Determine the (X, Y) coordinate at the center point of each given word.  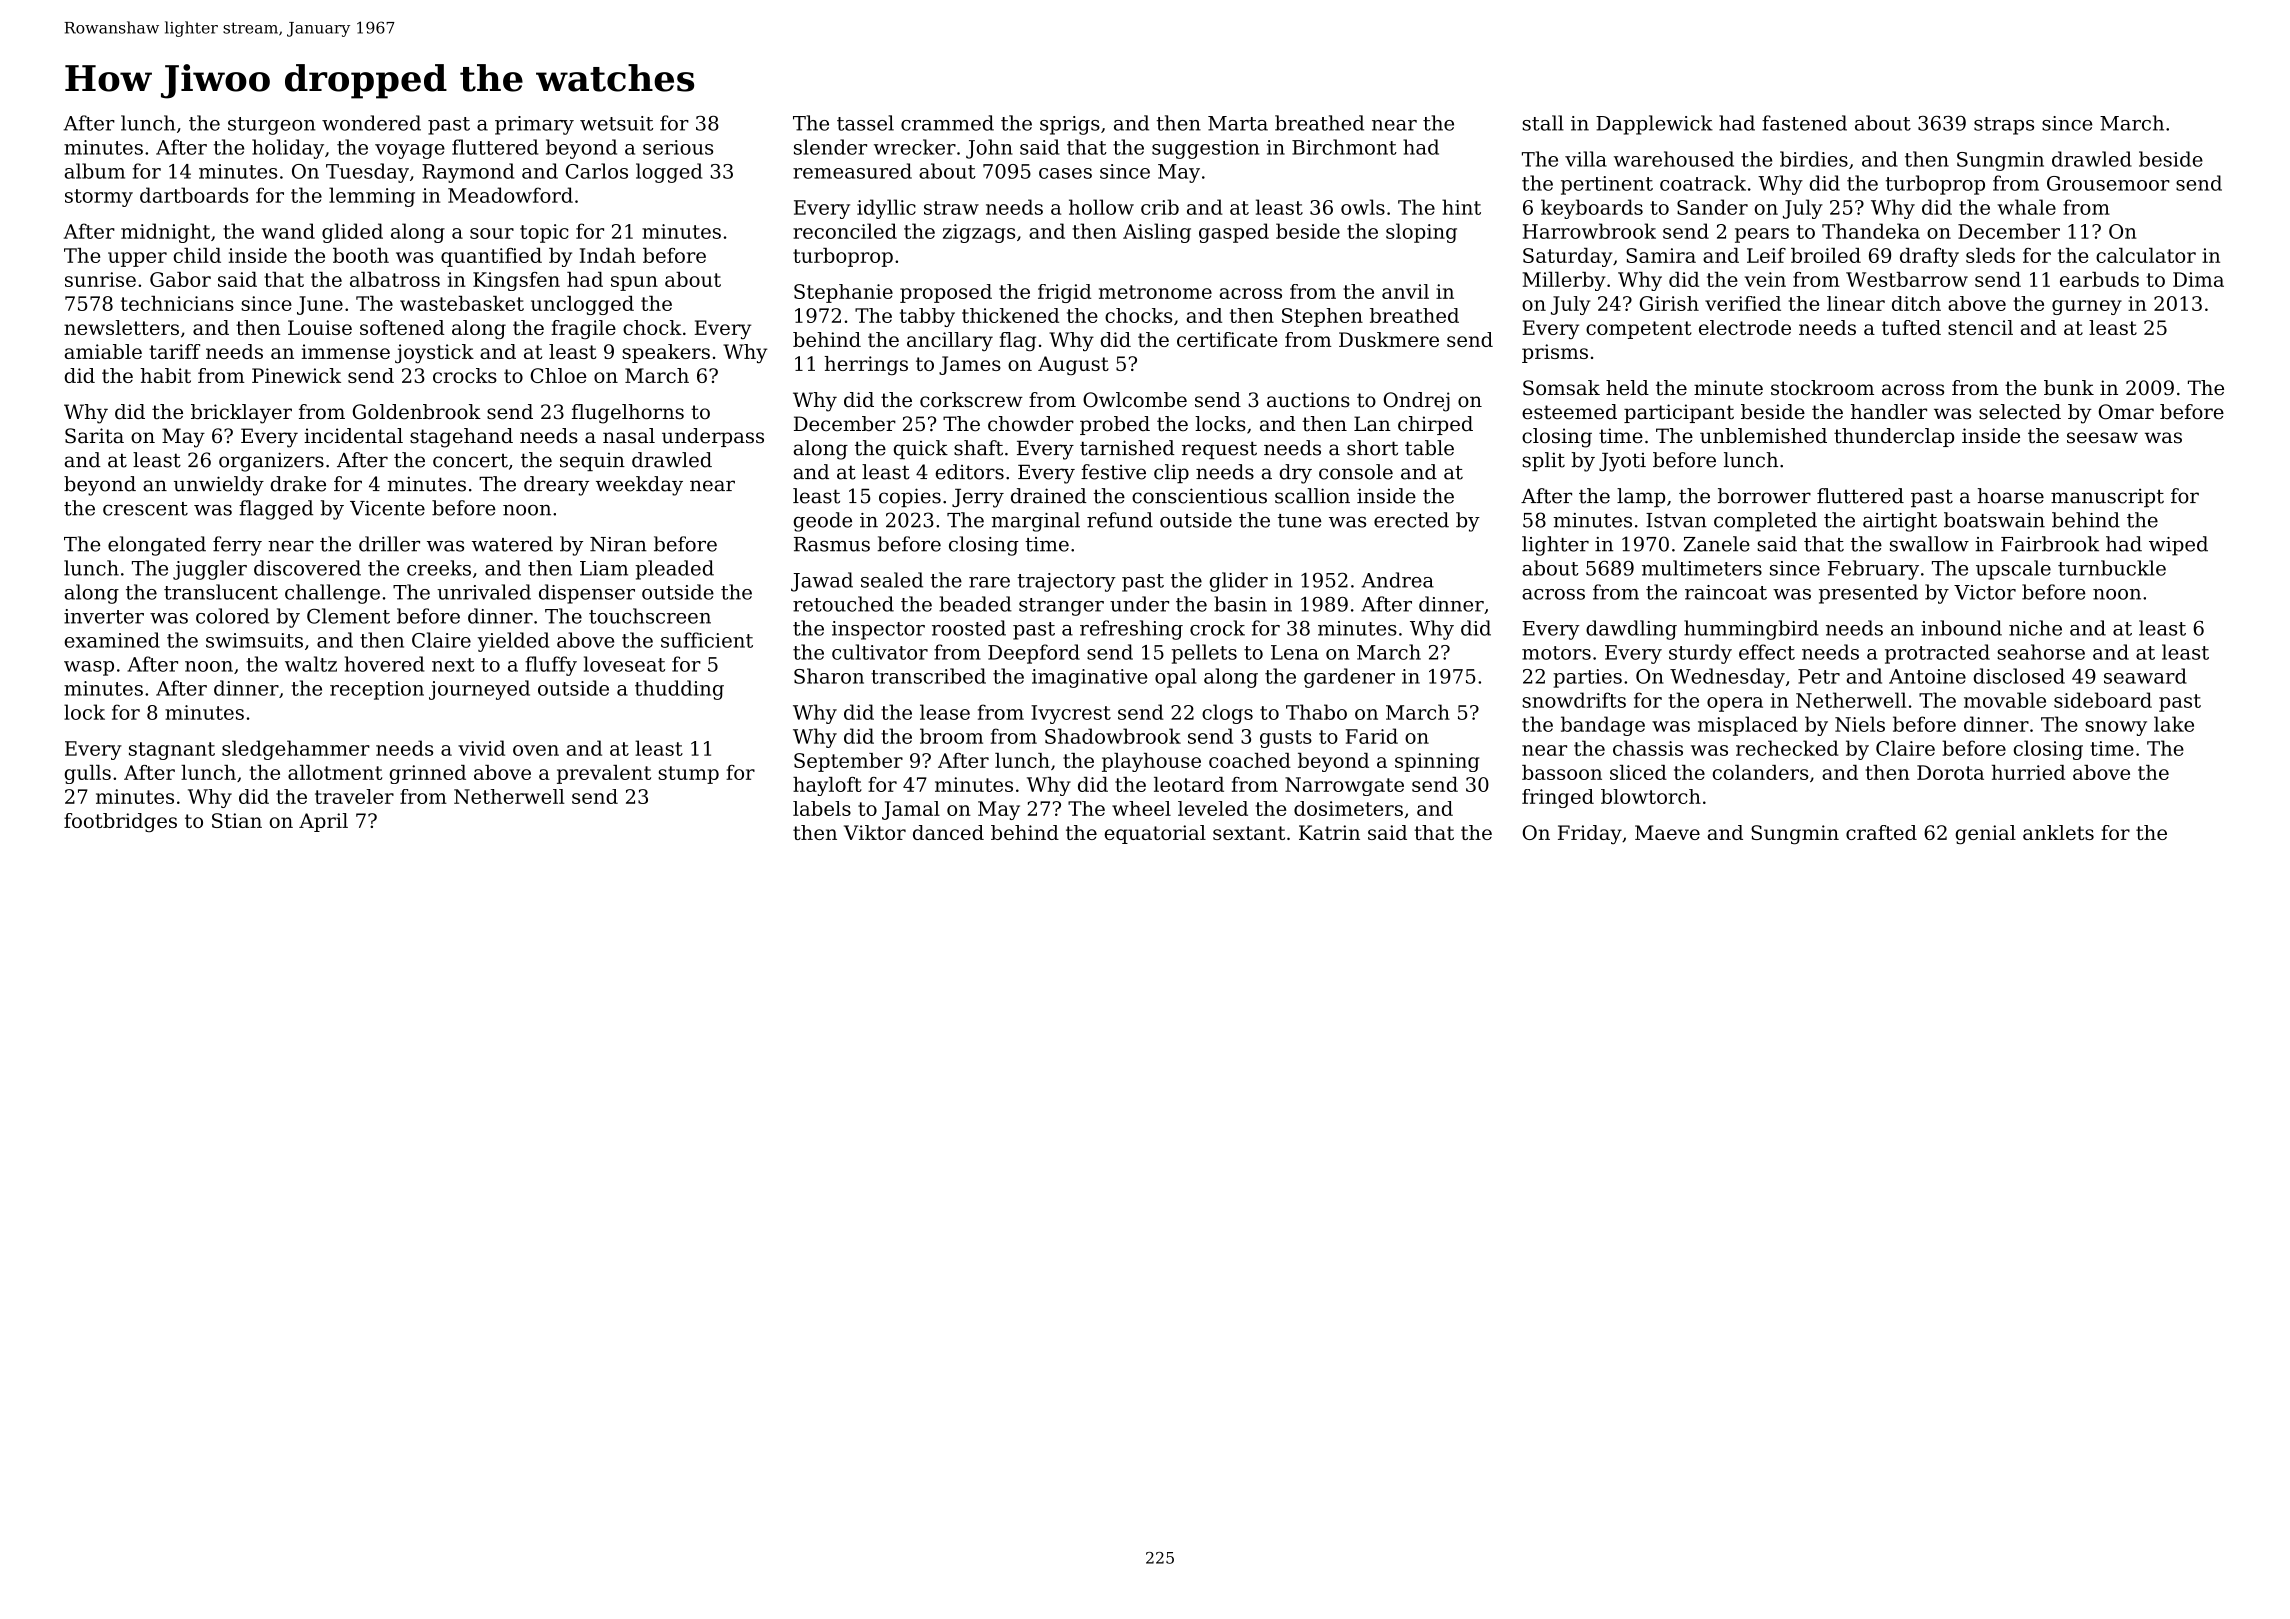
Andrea (1398, 580)
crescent (145, 509)
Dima (2198, 279)
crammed (947, 123)
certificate (1227, 339)
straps (2004, 126)
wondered (371, 123)
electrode (1745, 327)
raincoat (1726, 592)
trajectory (1066, 582)
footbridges (120, 822)
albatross (395, 279)
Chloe (559, 375)
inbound (1961, 628)
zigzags (979, 233)
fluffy (551, 666)
